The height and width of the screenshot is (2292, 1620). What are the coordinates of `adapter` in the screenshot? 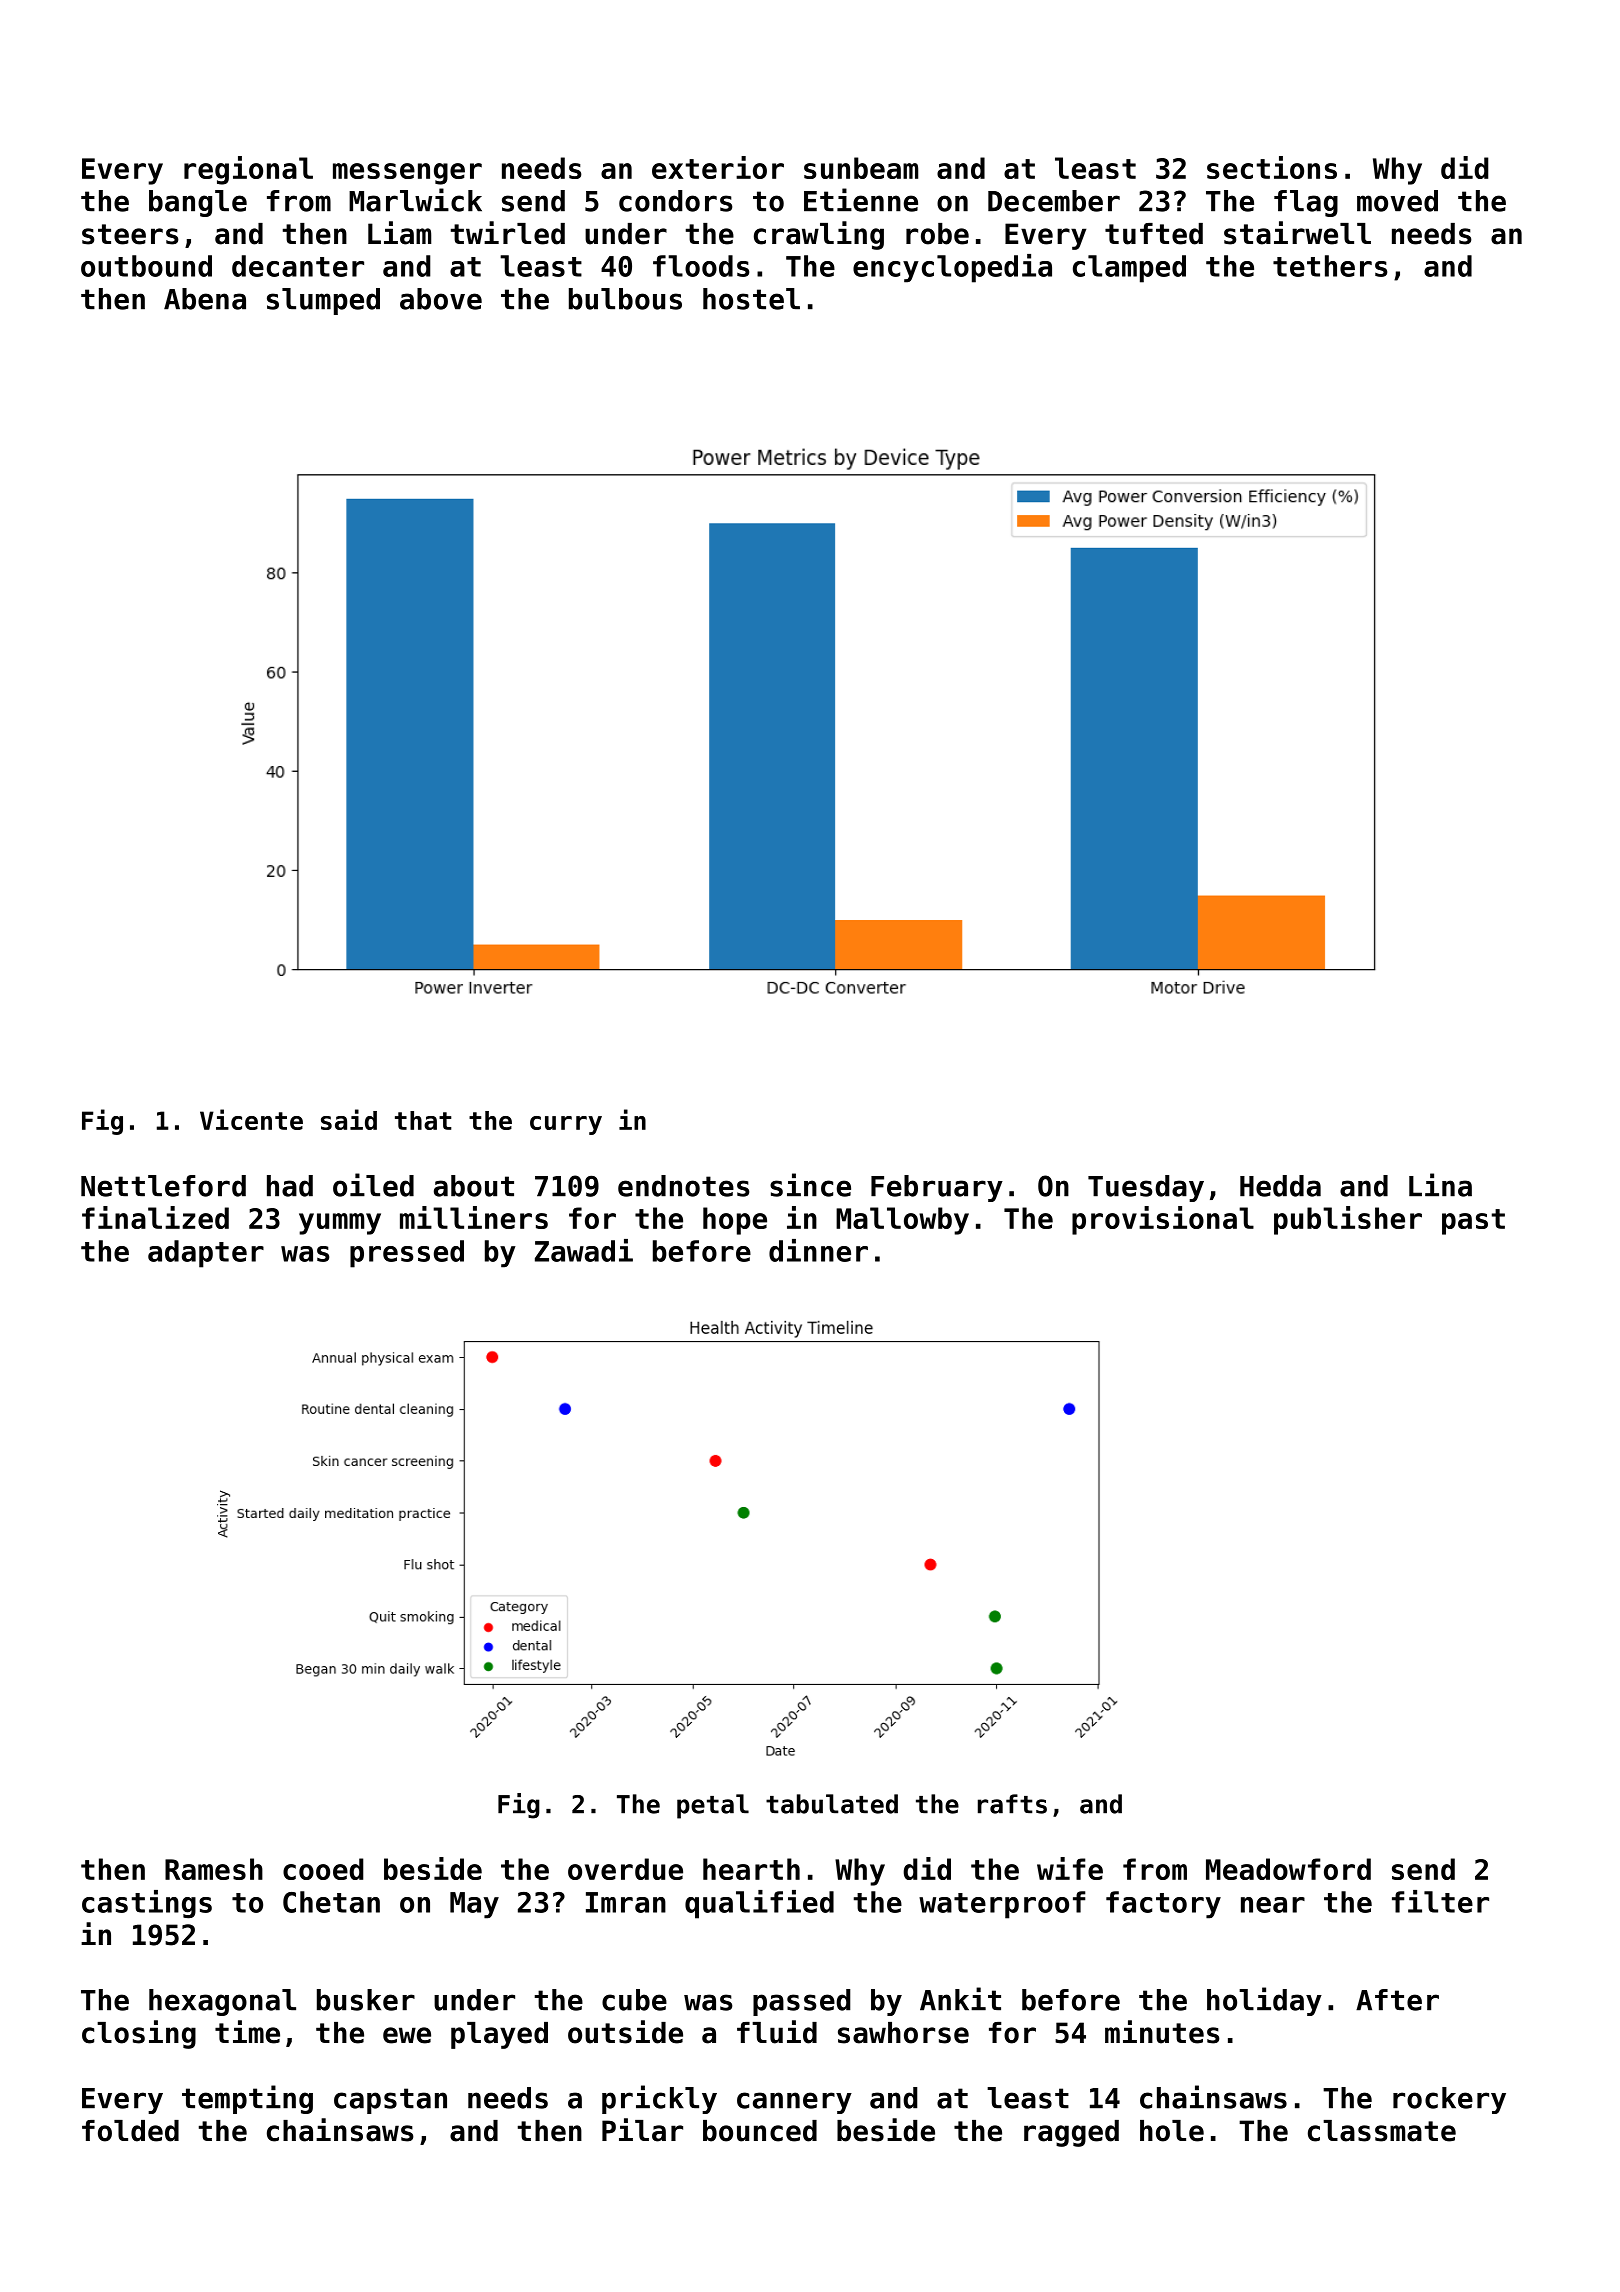 It's located at (206, 1254).
